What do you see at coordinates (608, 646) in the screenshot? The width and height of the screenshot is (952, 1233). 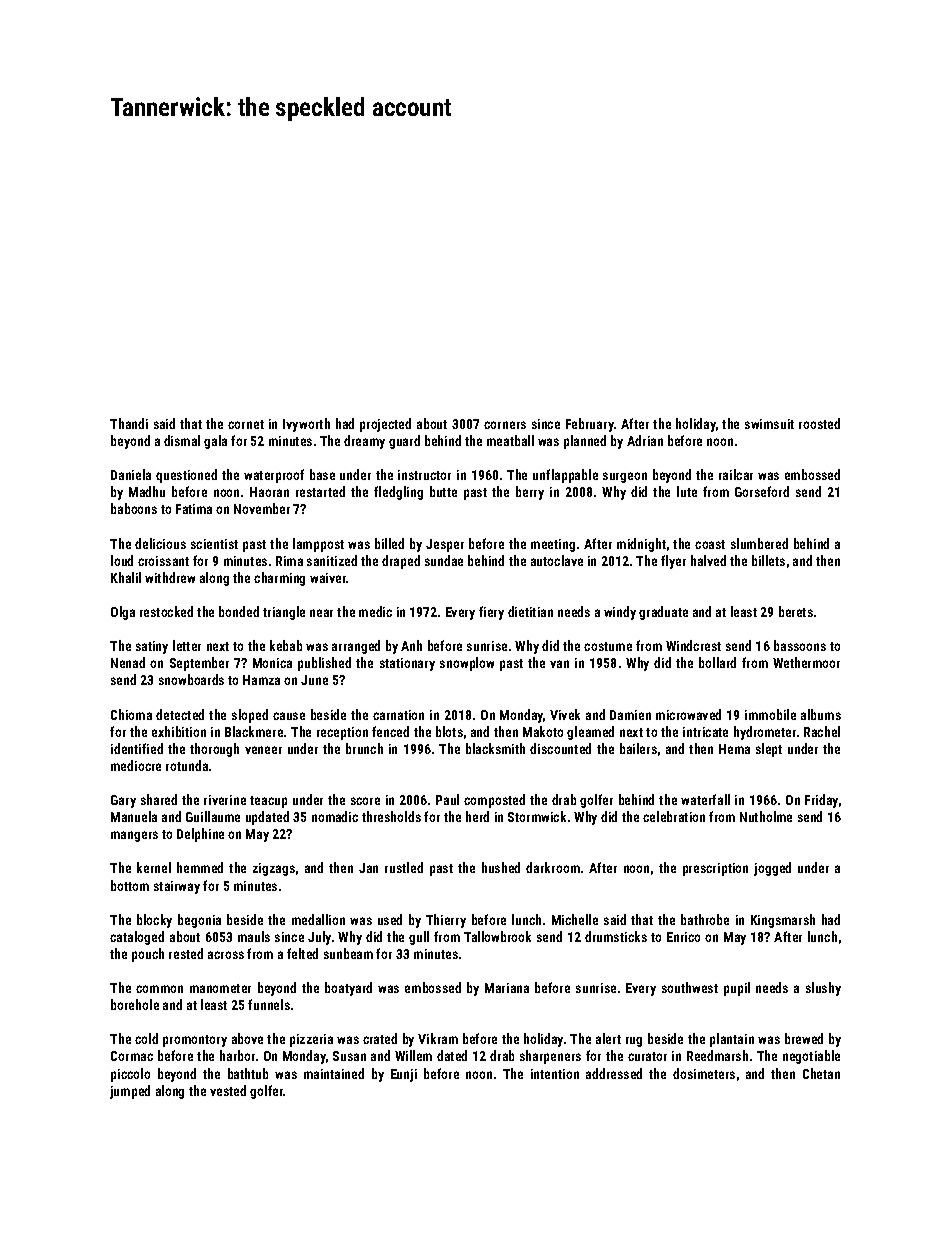 I see `costume` at bounding box center [608, 646].
